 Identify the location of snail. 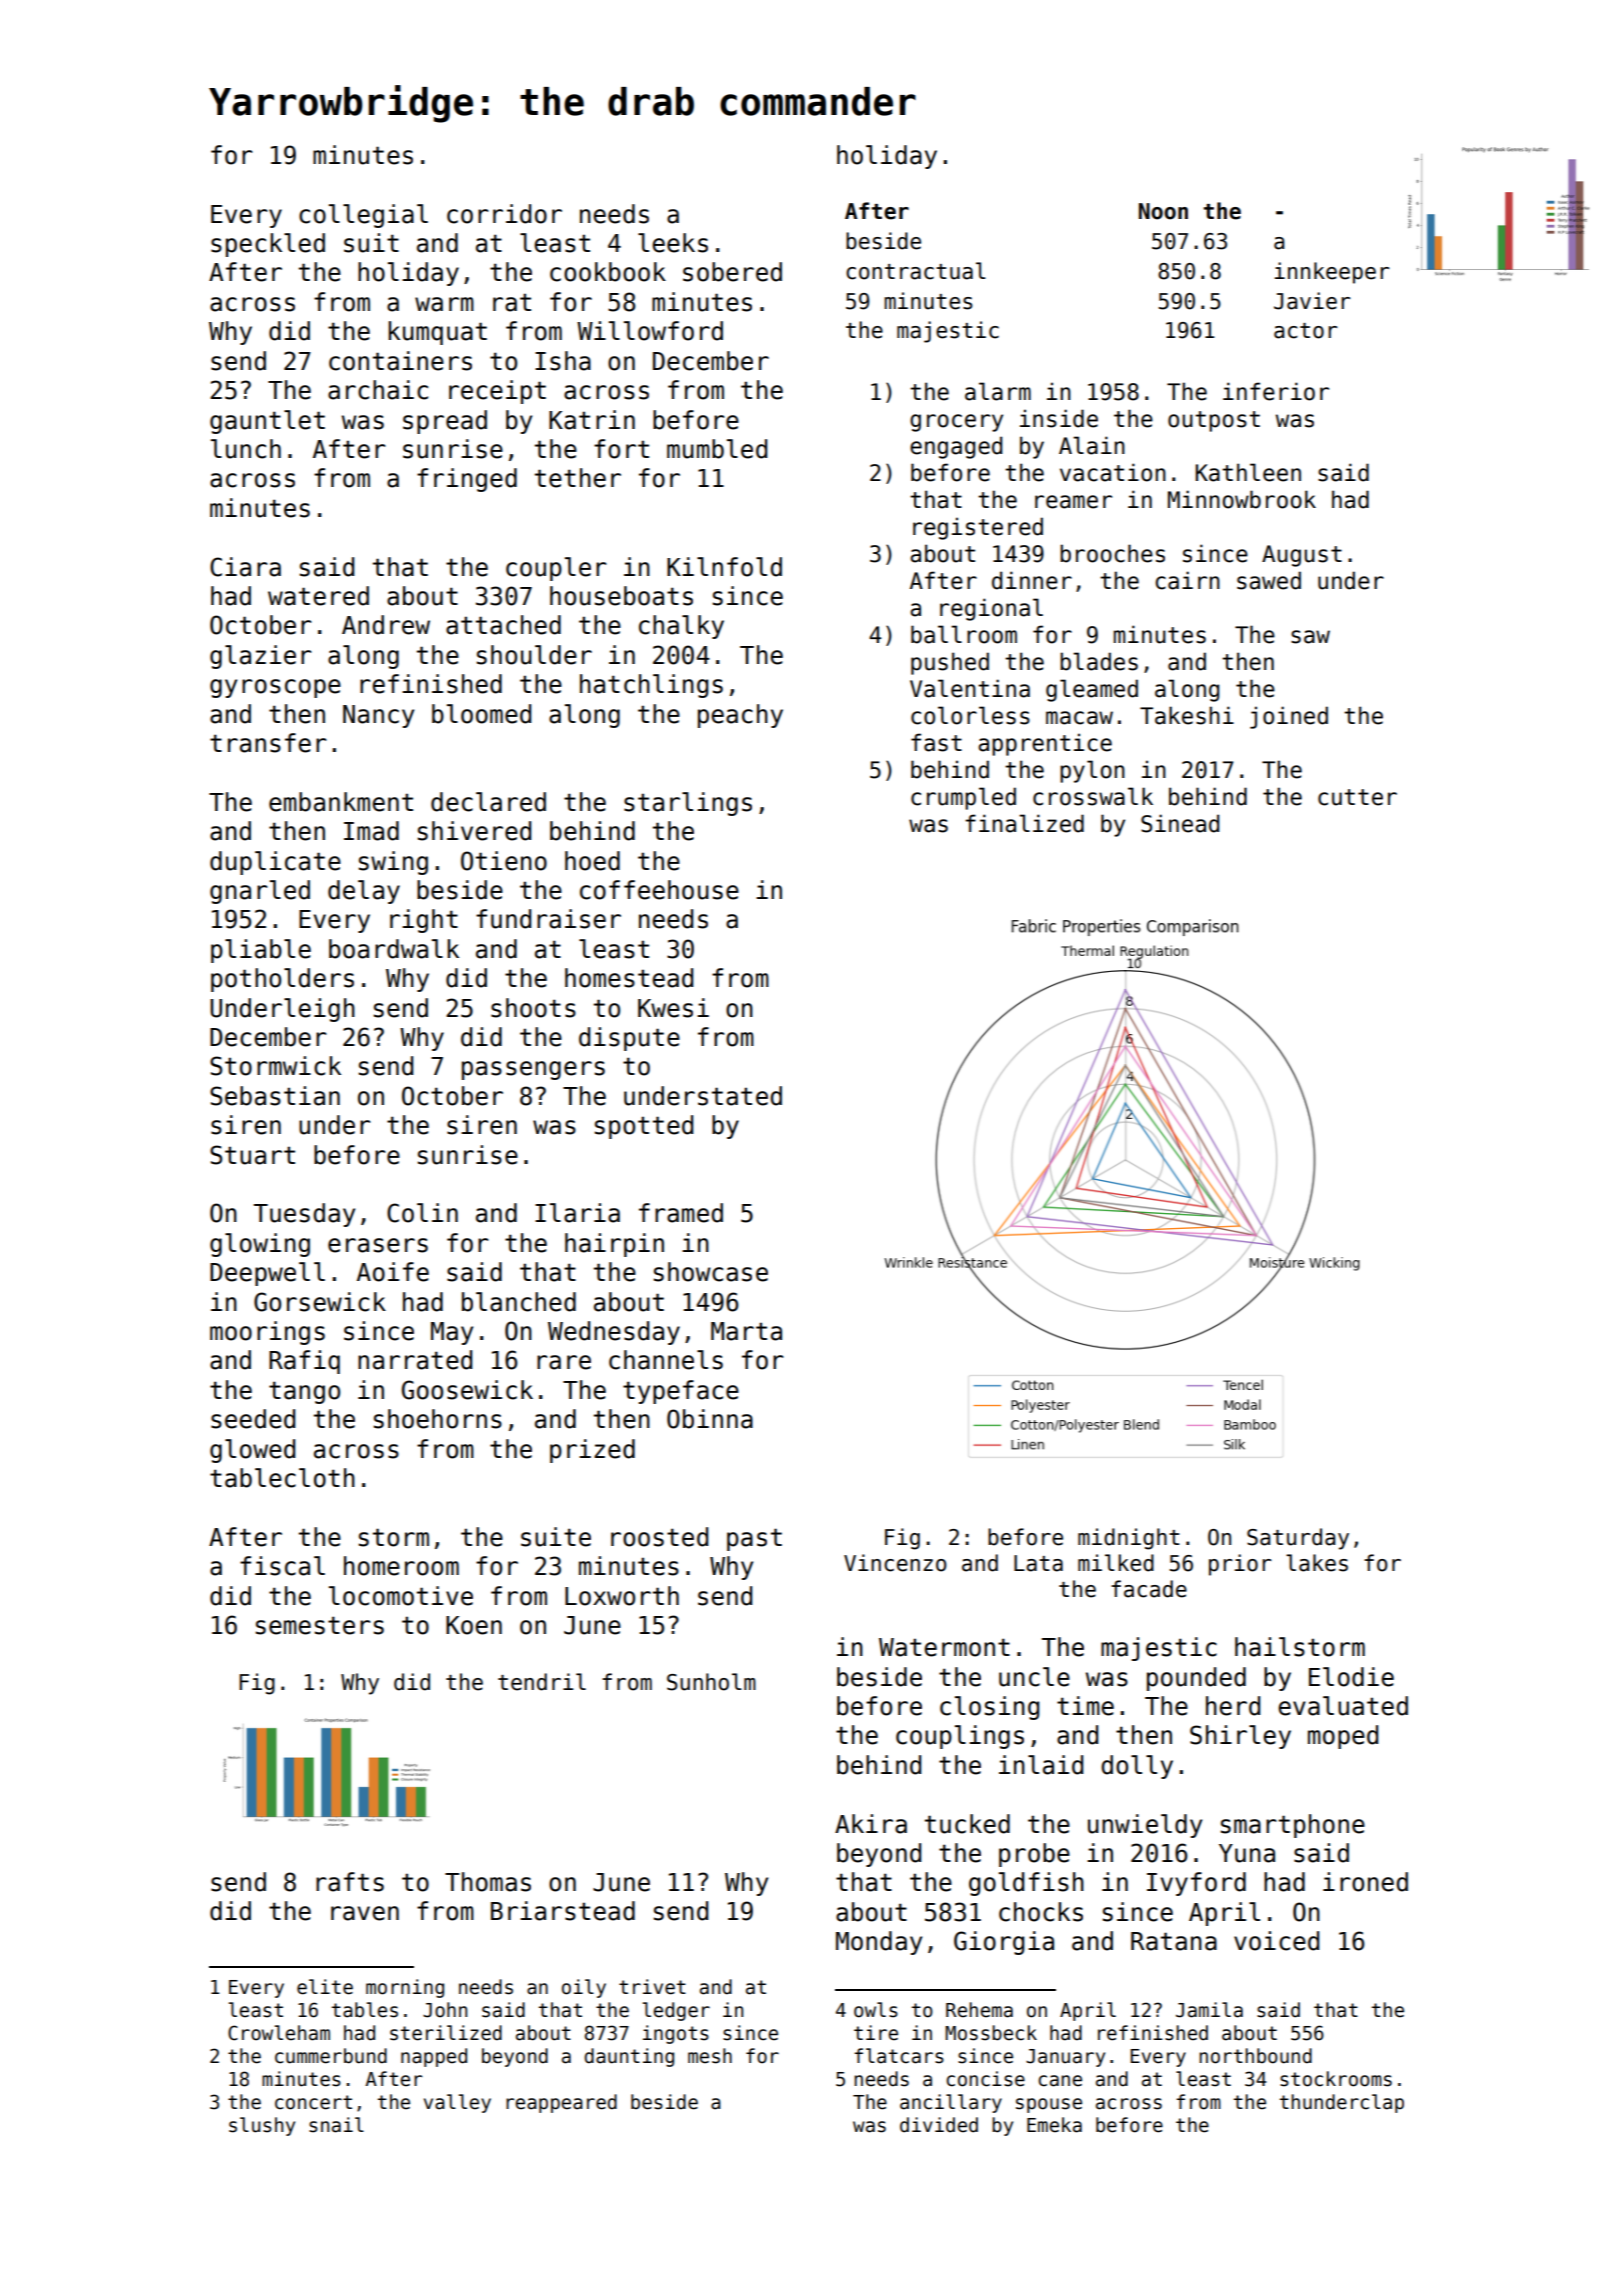
(336, 2125).
